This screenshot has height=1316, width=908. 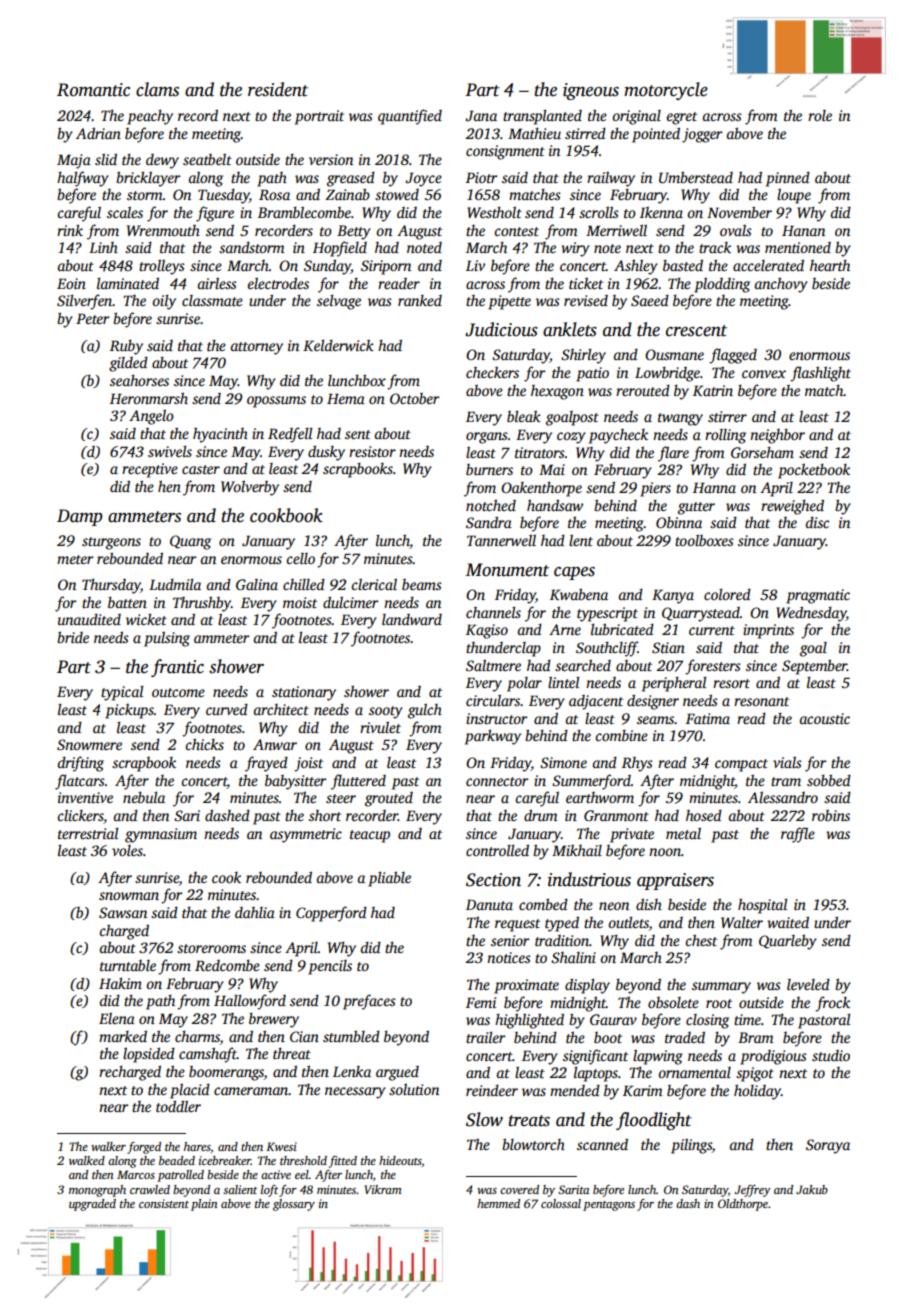 What do you see at coordinates (666, 91) in the screenshot?
I see `motorcycle` at bounding box center [666, 91].
